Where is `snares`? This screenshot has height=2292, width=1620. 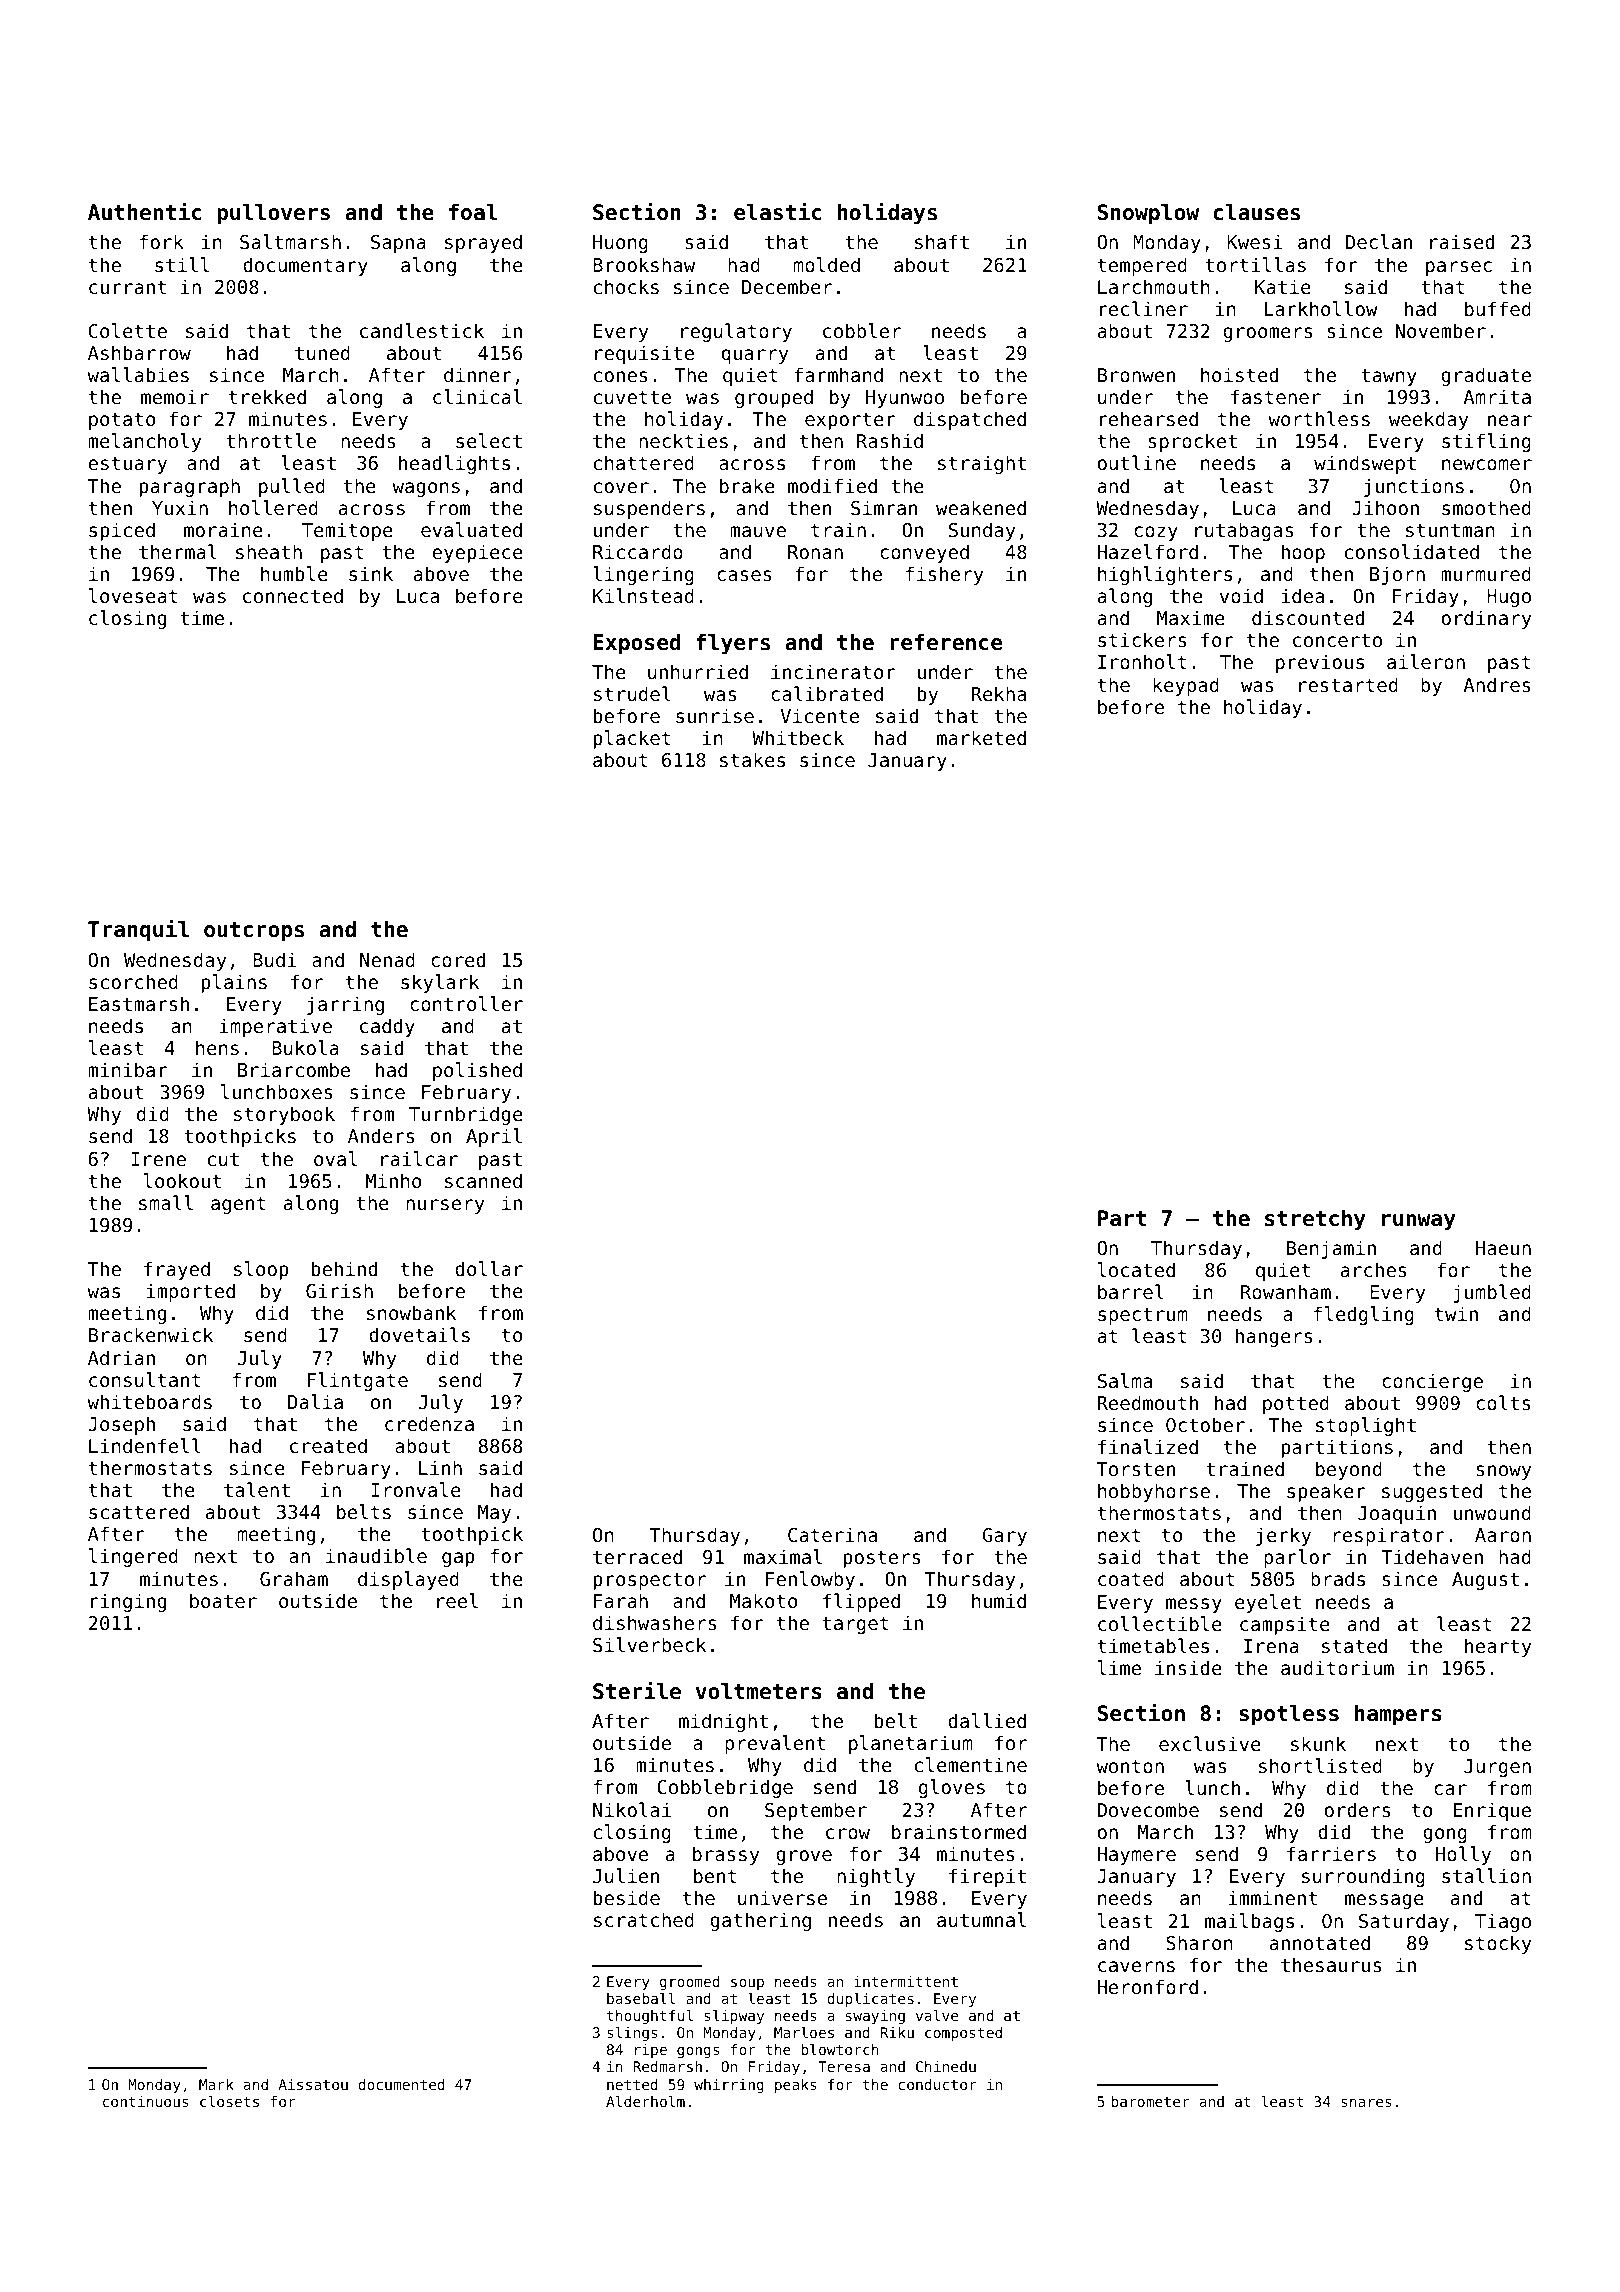 snares is located at coordinates (1366, 2103).
